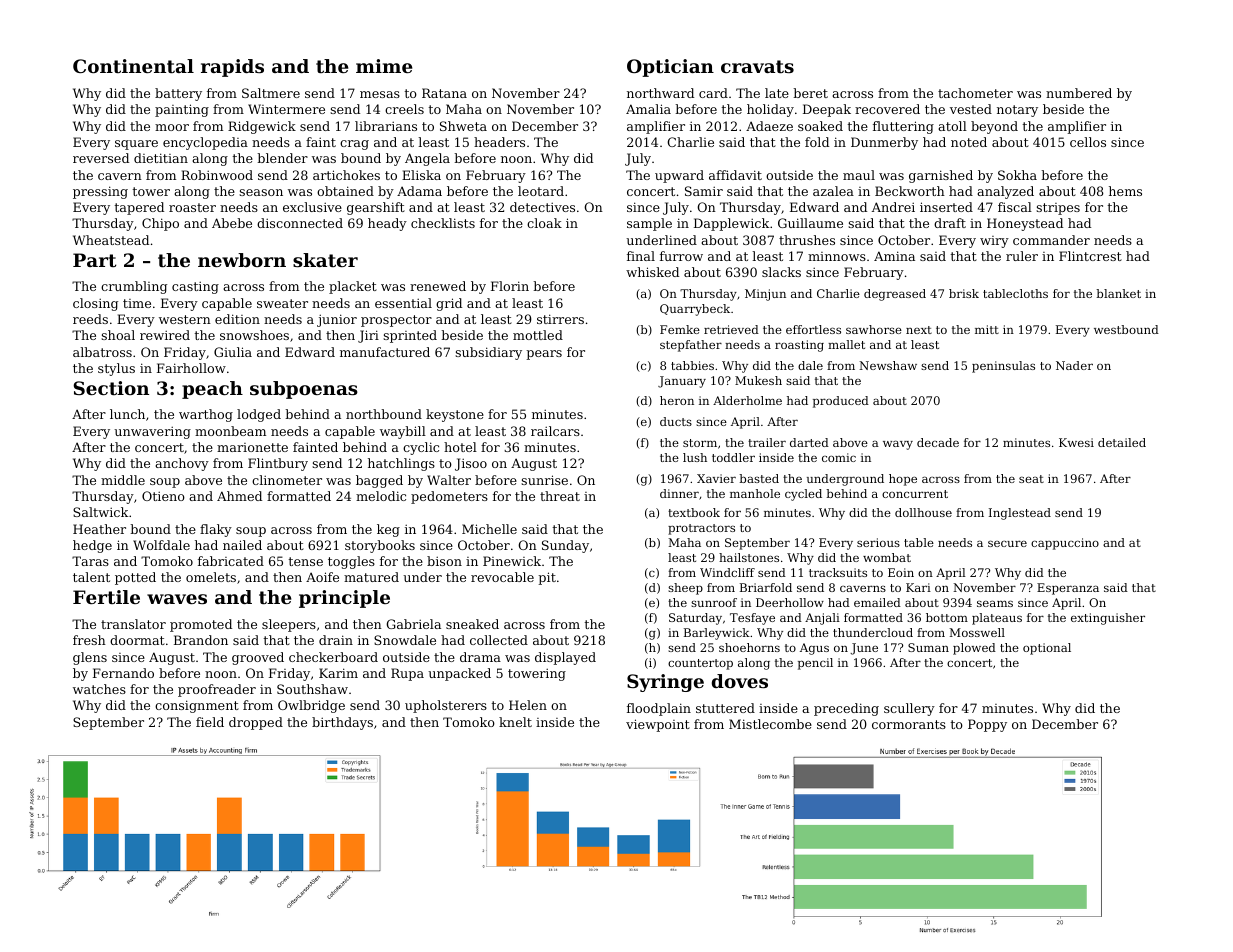 Image resolution: width=1233 pixels, height=952 pixels. Describe the element at coordinates (544, 480) in the screenshot. I see `sunrise` at that location.
